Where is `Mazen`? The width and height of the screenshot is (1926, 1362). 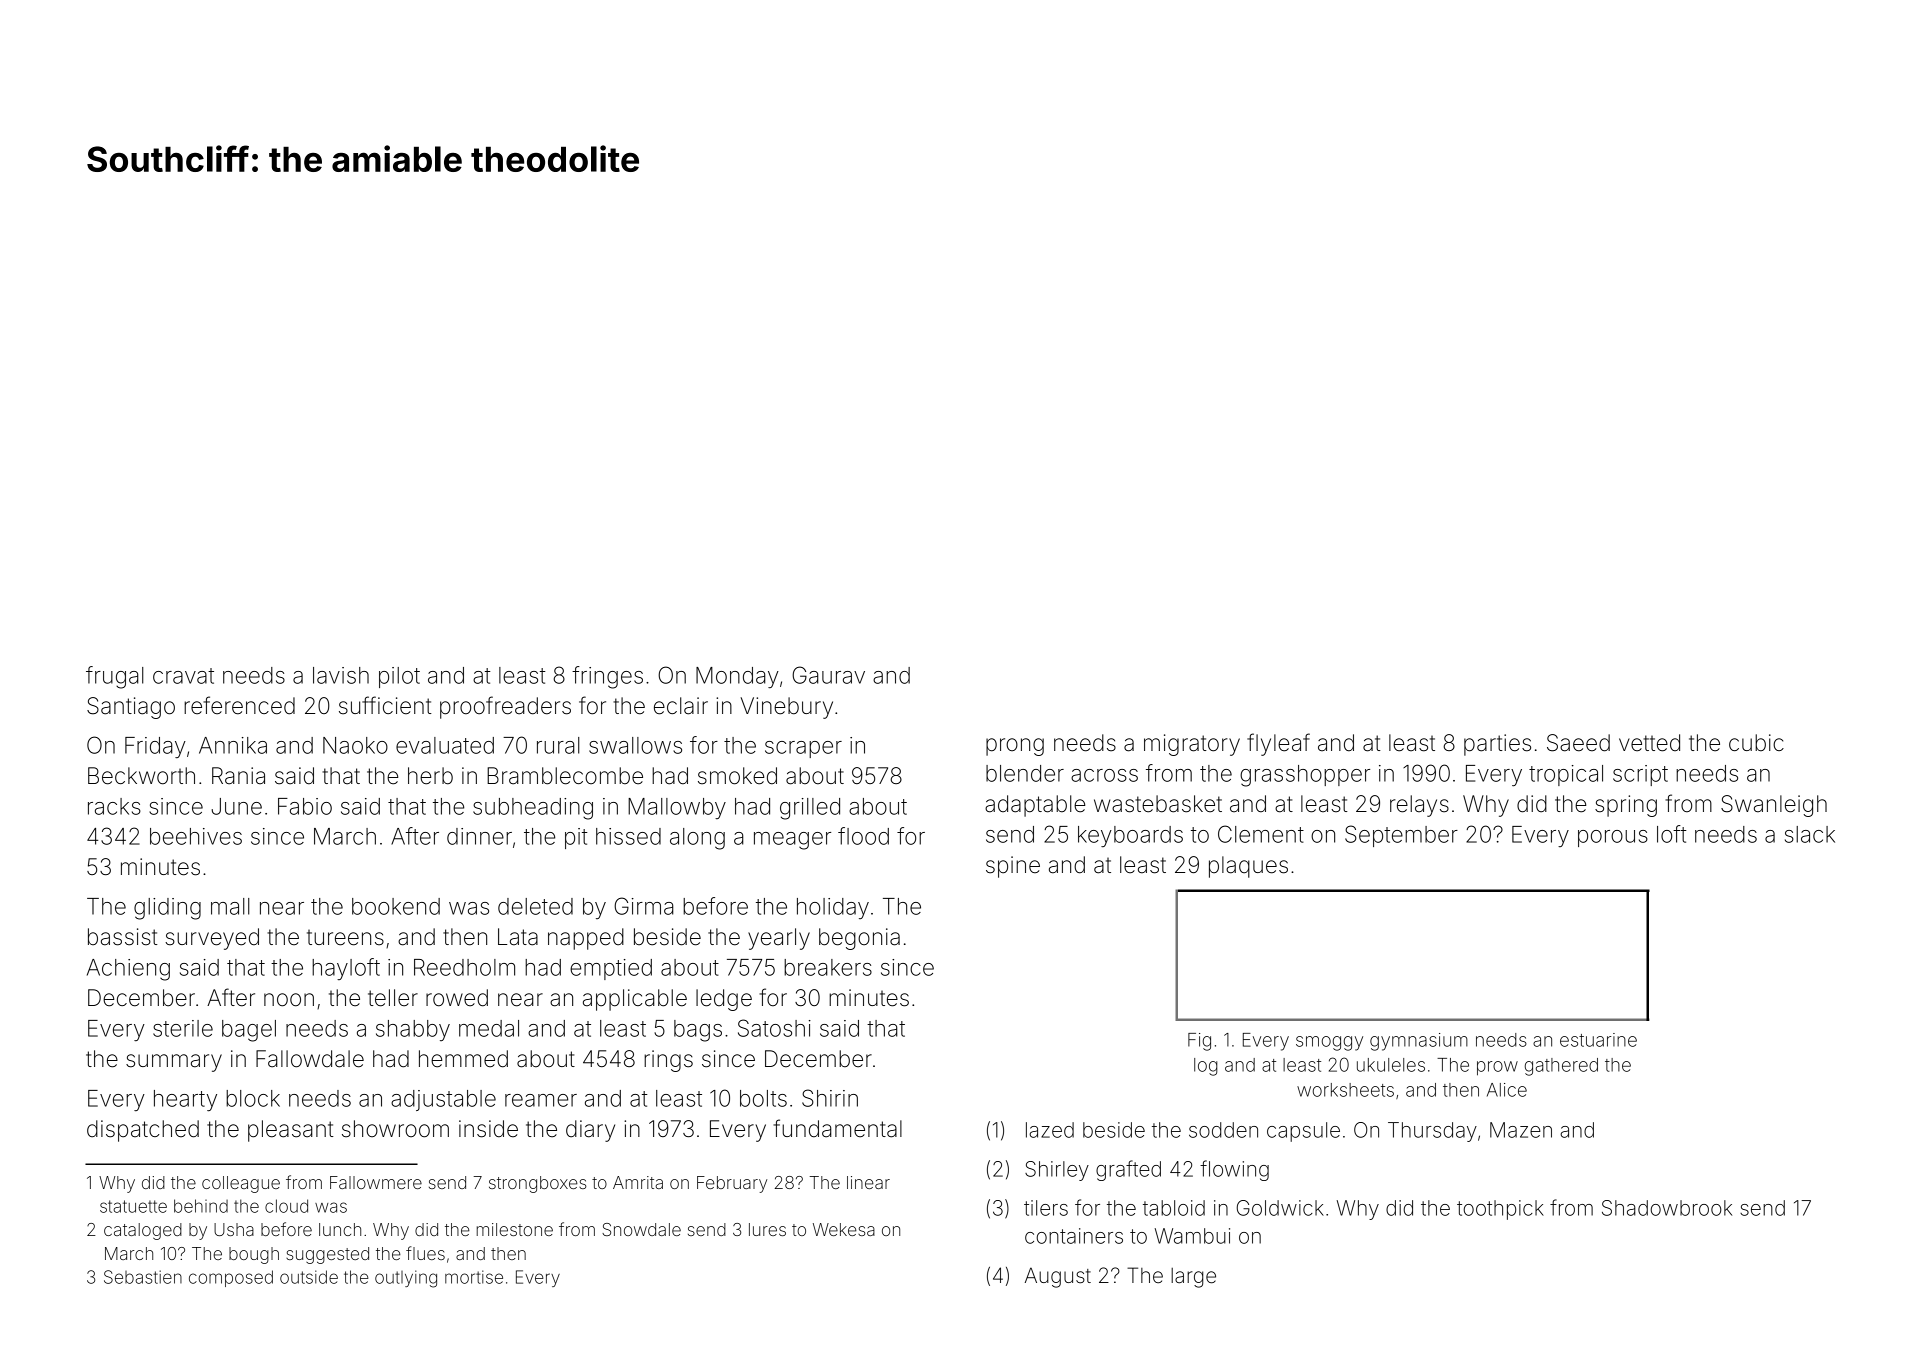
Mazen is located at coordinates (1521, 1130).
